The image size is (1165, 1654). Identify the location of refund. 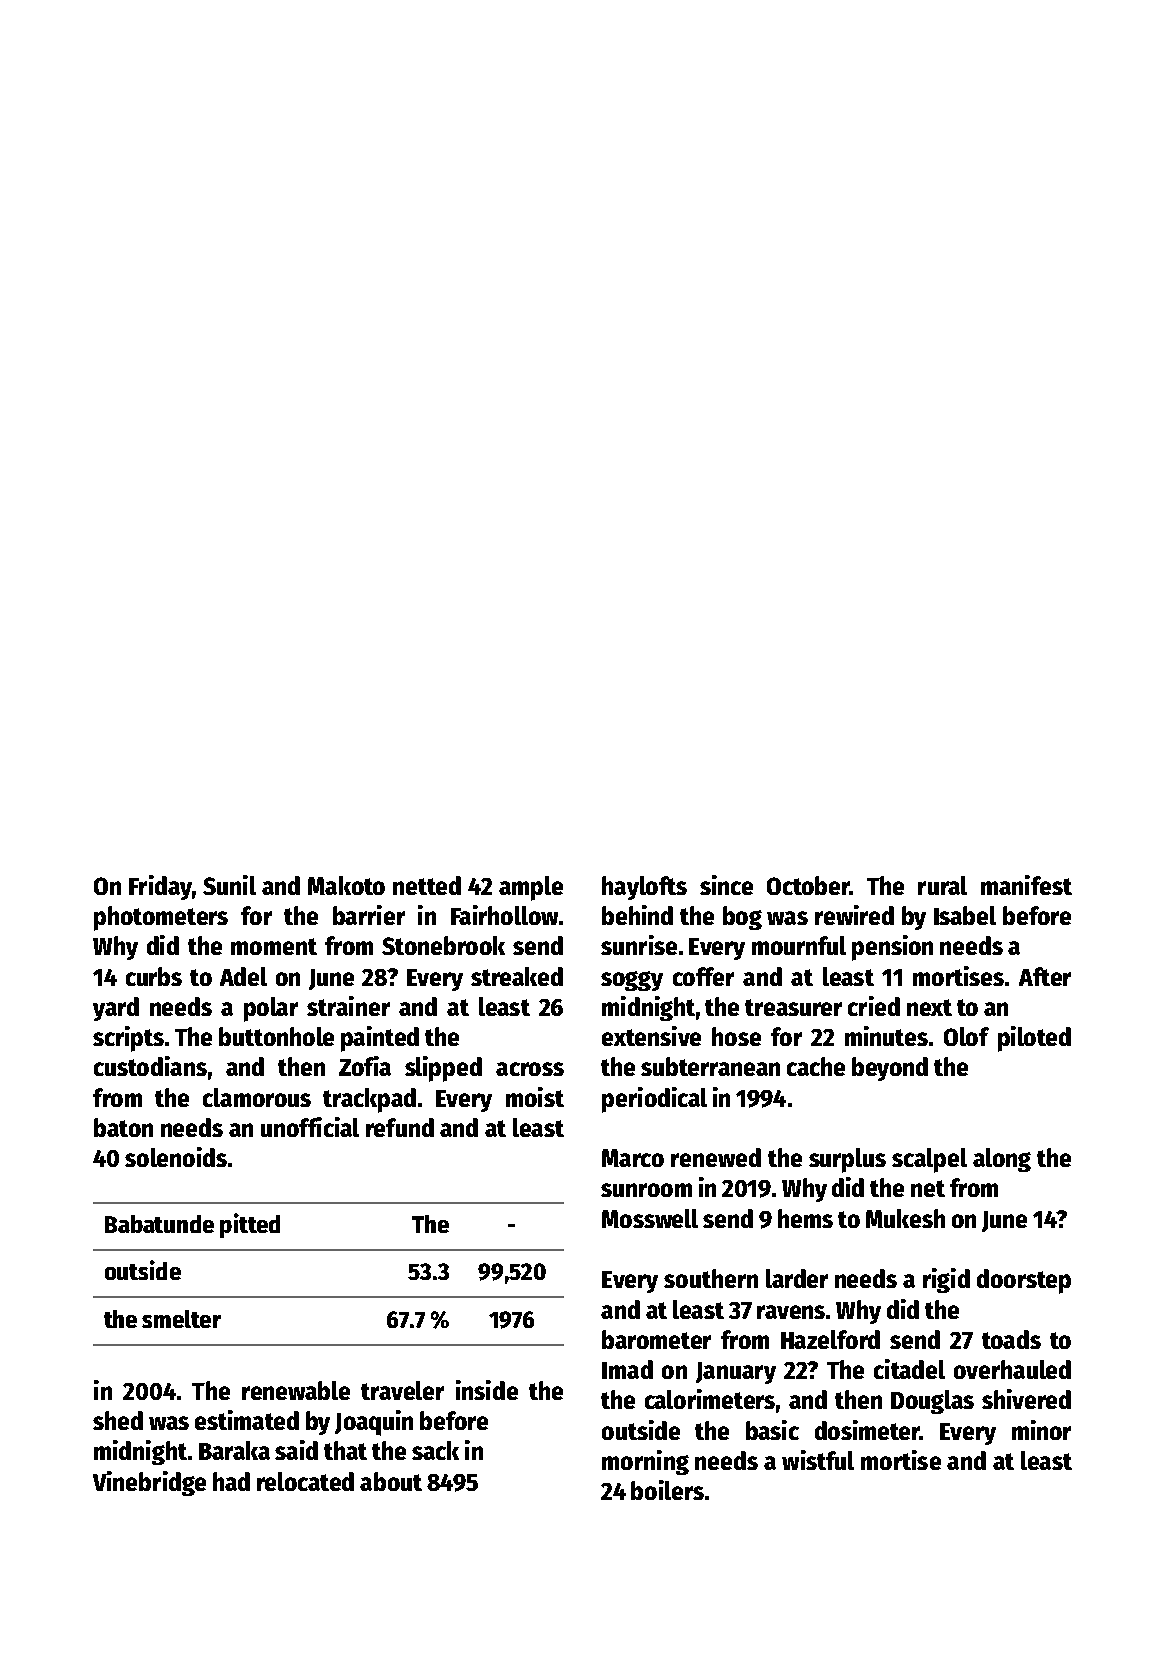
(400, 1127).
